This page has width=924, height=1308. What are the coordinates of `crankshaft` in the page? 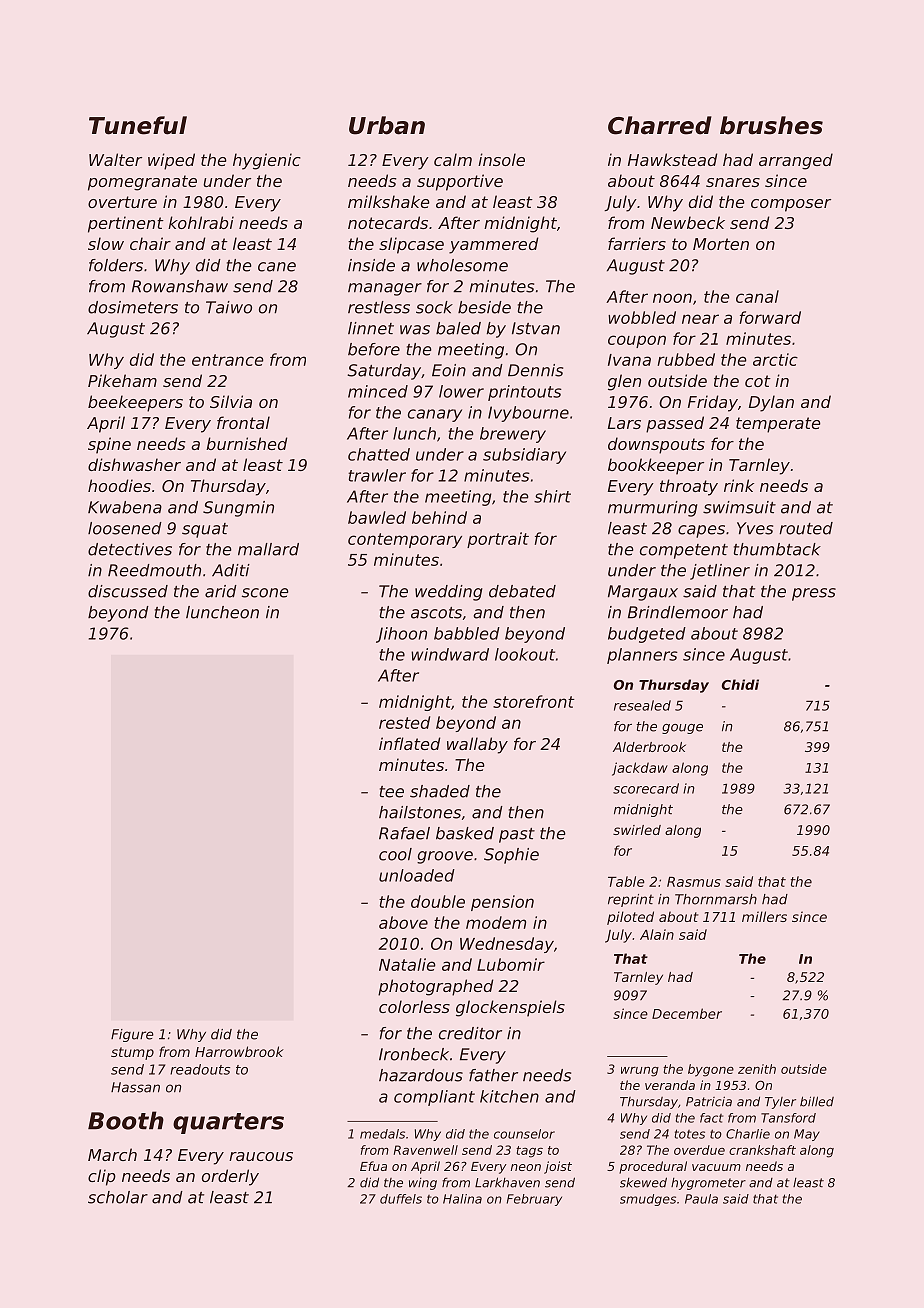 It's located at (762, 1150).
